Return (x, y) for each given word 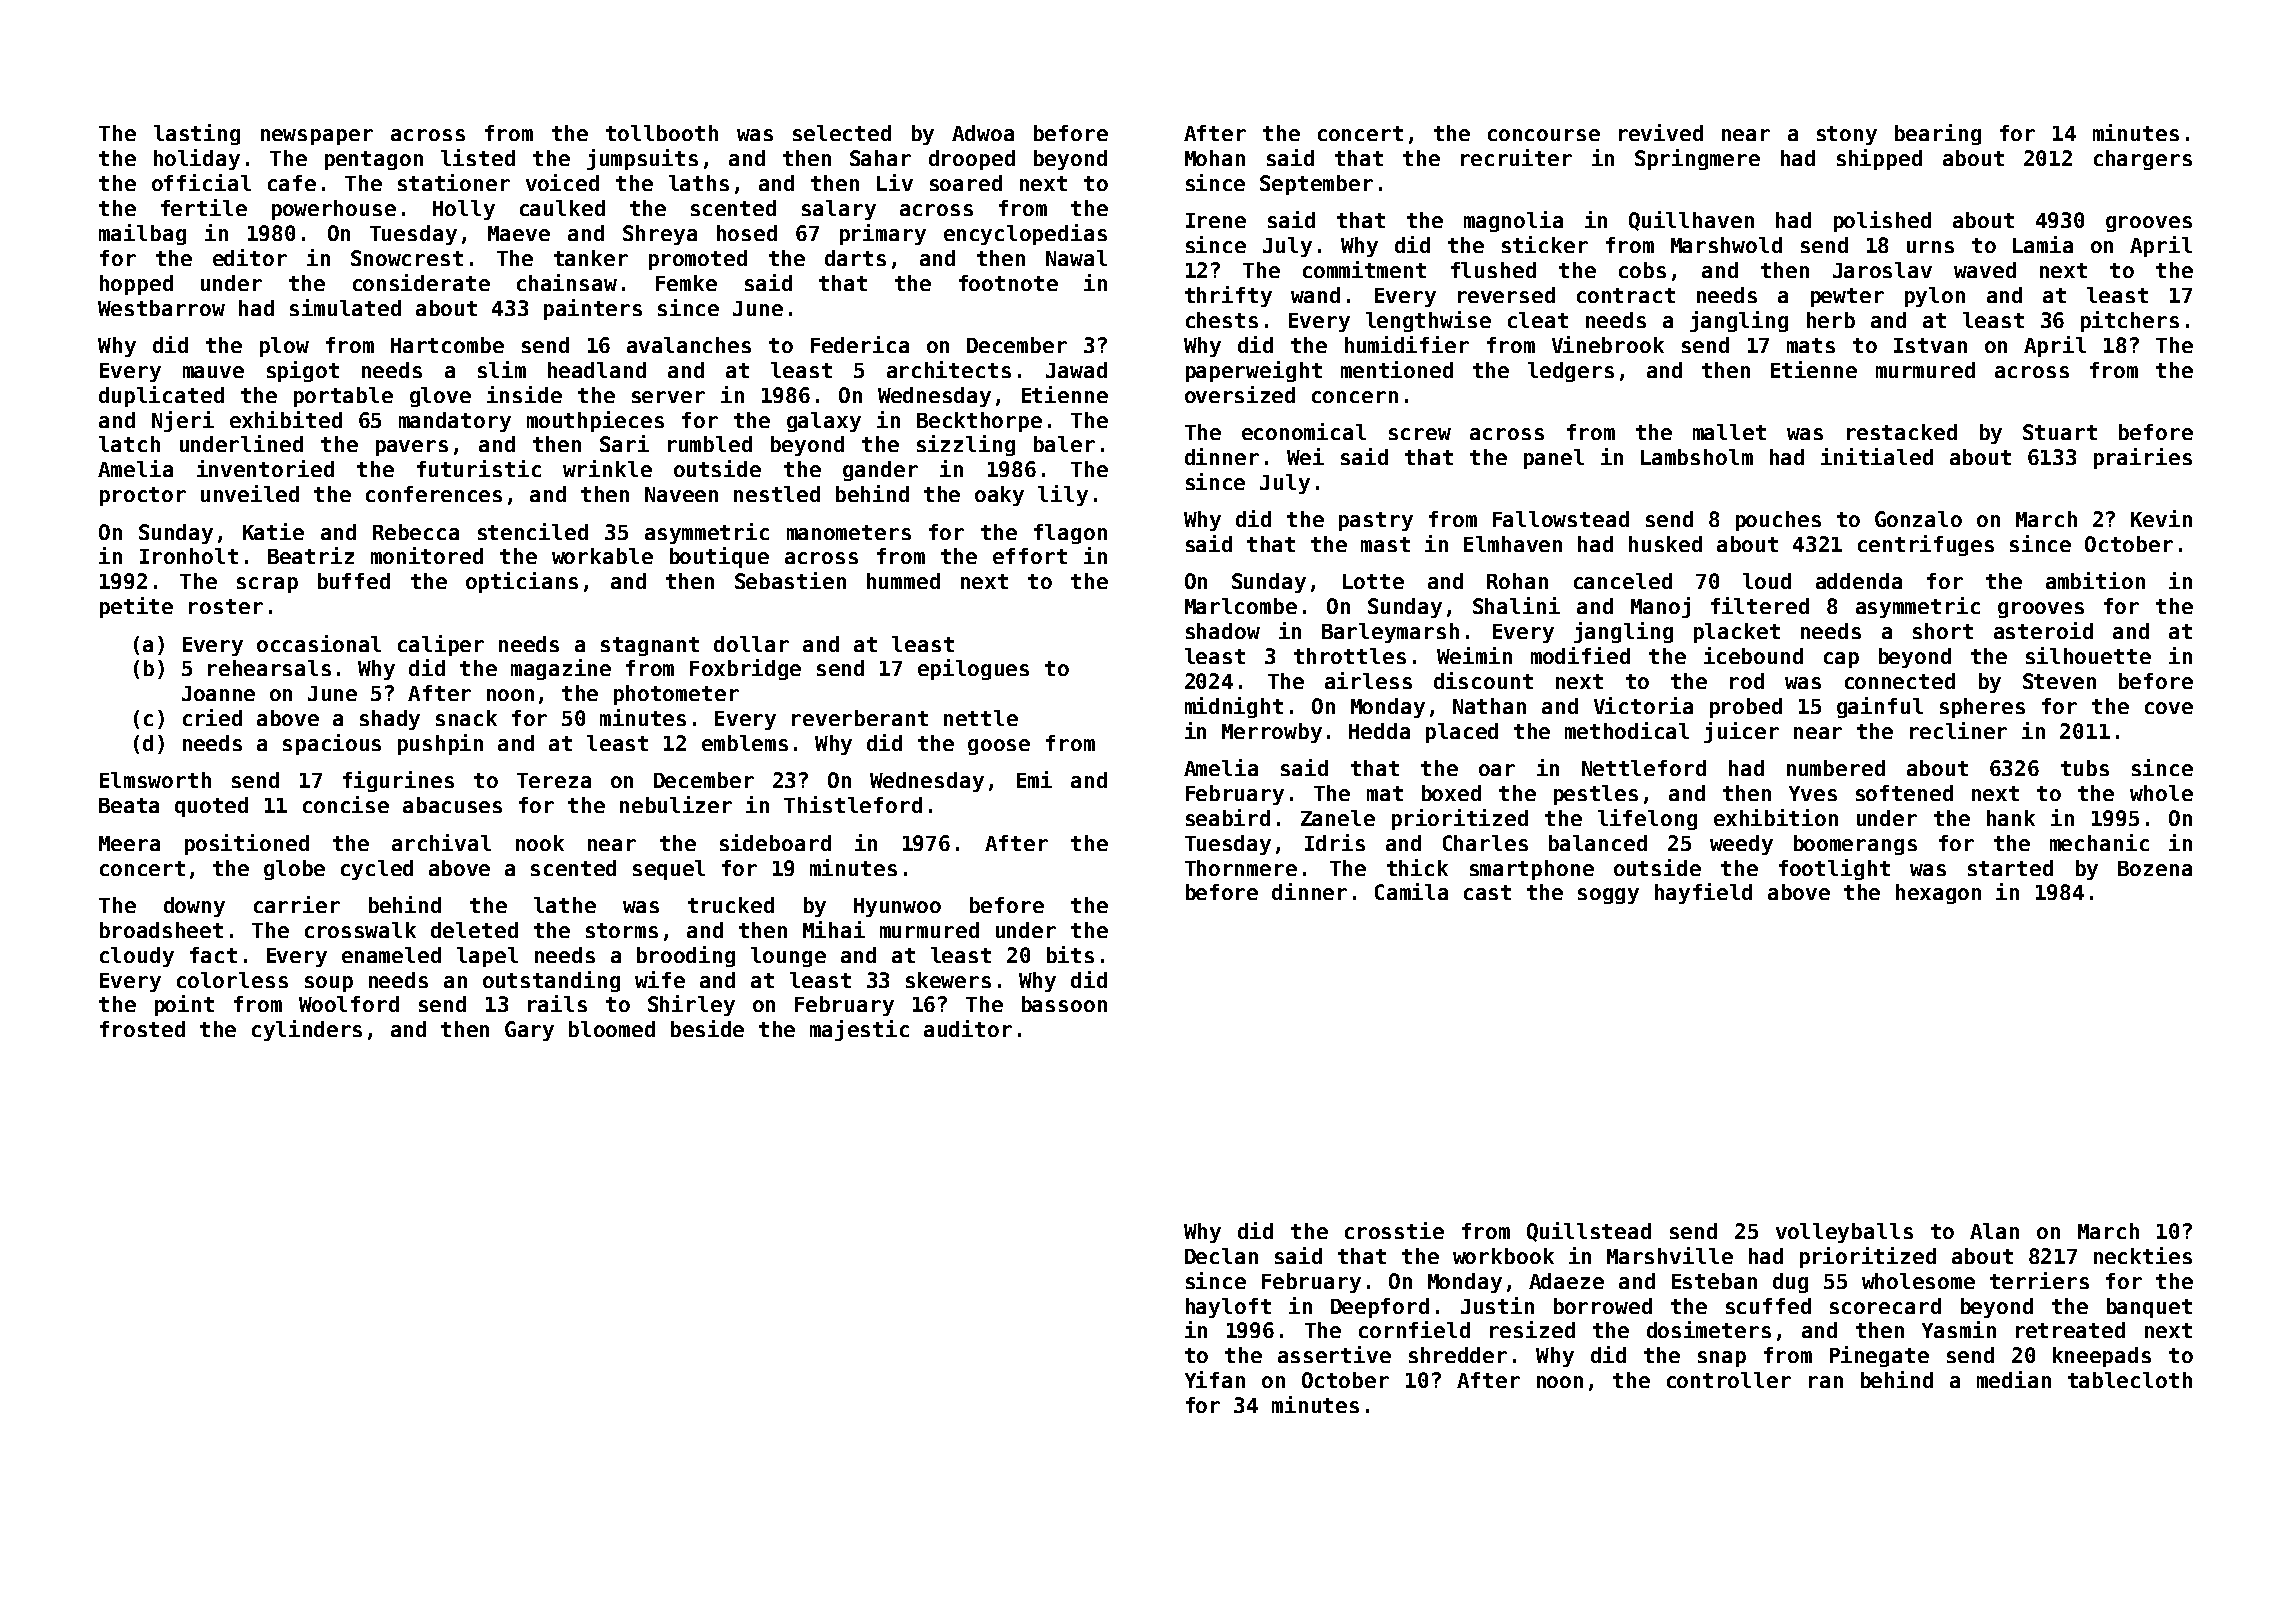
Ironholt (189, 556)
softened (1904, 793)
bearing (1938, 134)
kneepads (2102, 1357)
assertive (1334, 1354)
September (1316, 185)
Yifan (1215, 1379)
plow (284, 347)
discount (1483, 680)
